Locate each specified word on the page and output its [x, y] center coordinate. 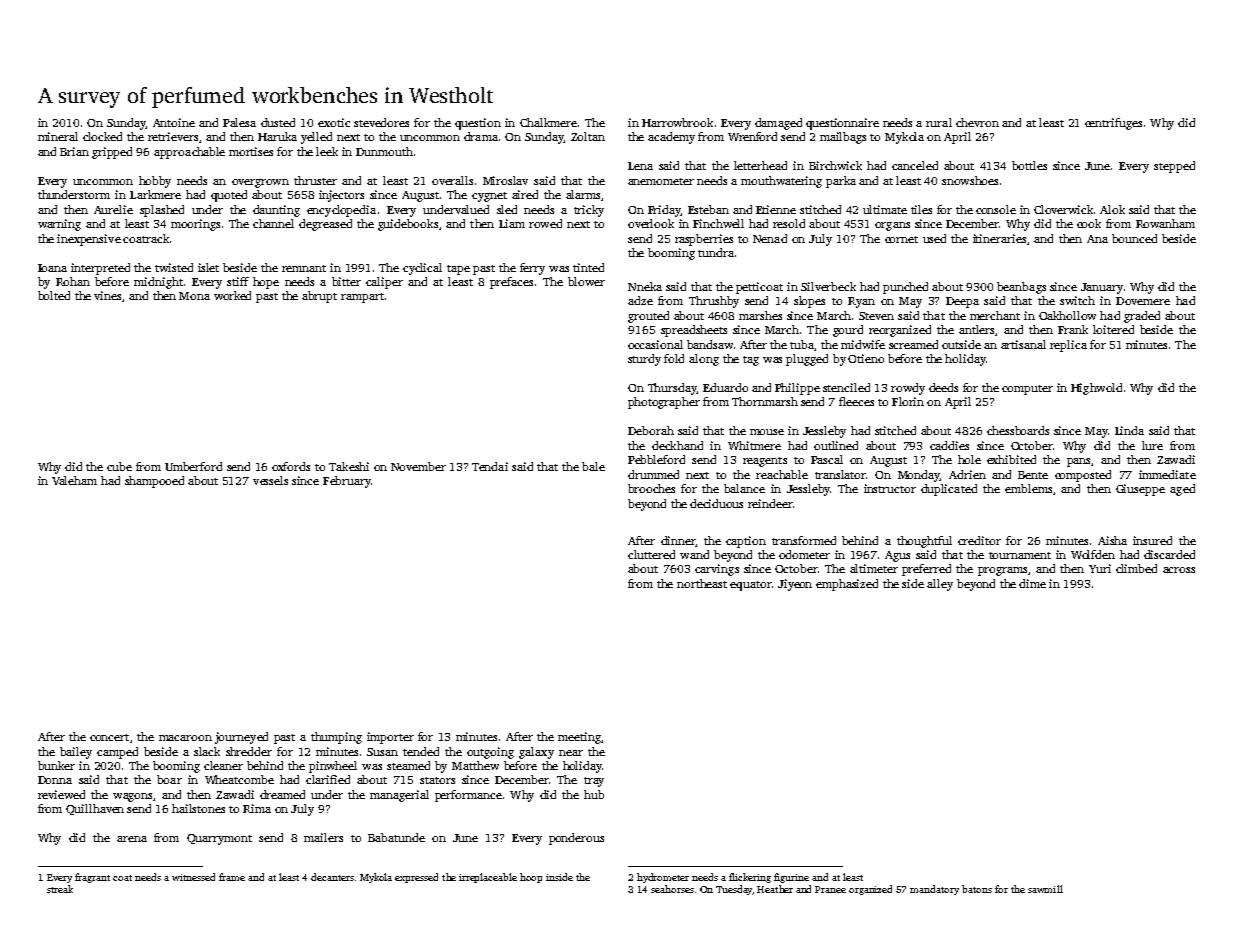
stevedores [381, 122]
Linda [1129, 430]
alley [940, 585]
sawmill [1045, 889]
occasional [655, 344]
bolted [54, 295]
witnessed [193, 877]
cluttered [651, 554]
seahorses [672, 889]
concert [109, 737]
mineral [58, 136]
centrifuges [1113, 124]
